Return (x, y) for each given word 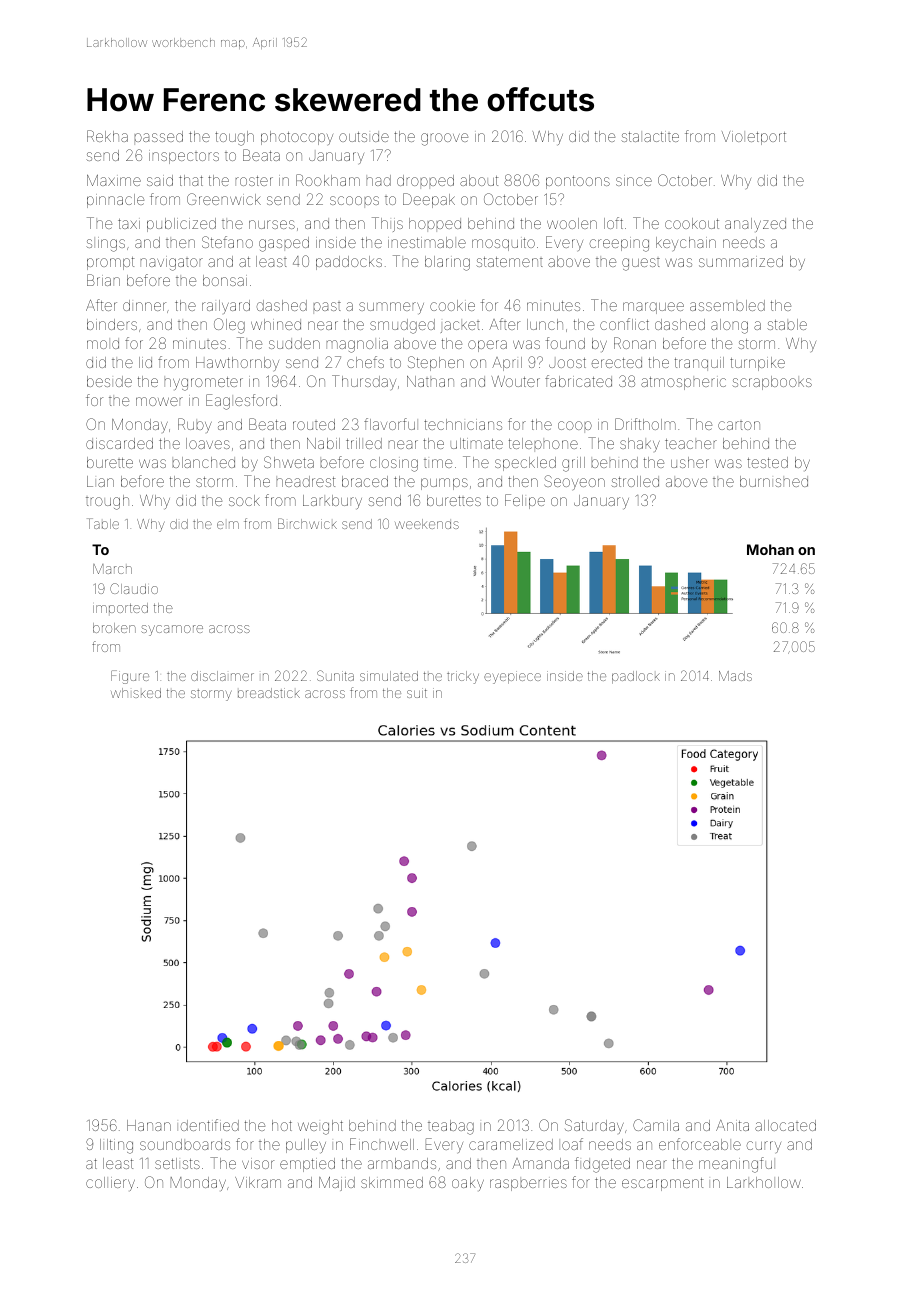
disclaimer (222, 676)
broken (114, 628)
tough (234, 138)
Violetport (754, 138)
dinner (144, 305)
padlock (636, 677)
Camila (656, 1125)
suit (417, 693)
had (379, 180)
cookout (692, 223)
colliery (110, 1184)
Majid (337, 1184)
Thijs (387, 224)
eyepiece (512, 677)
